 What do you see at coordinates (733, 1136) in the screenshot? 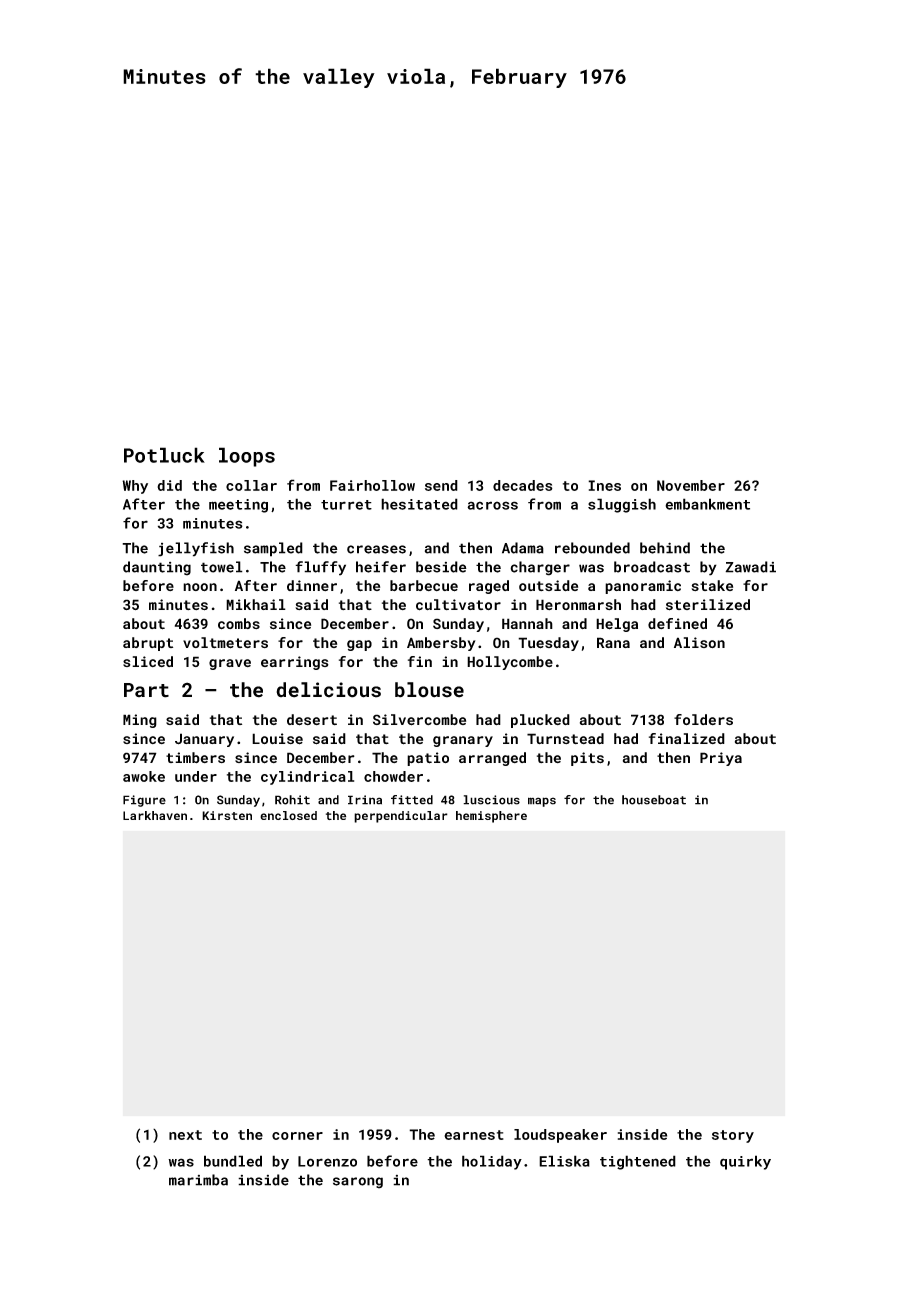
I see `story` at bounding box center [733, 1136].
